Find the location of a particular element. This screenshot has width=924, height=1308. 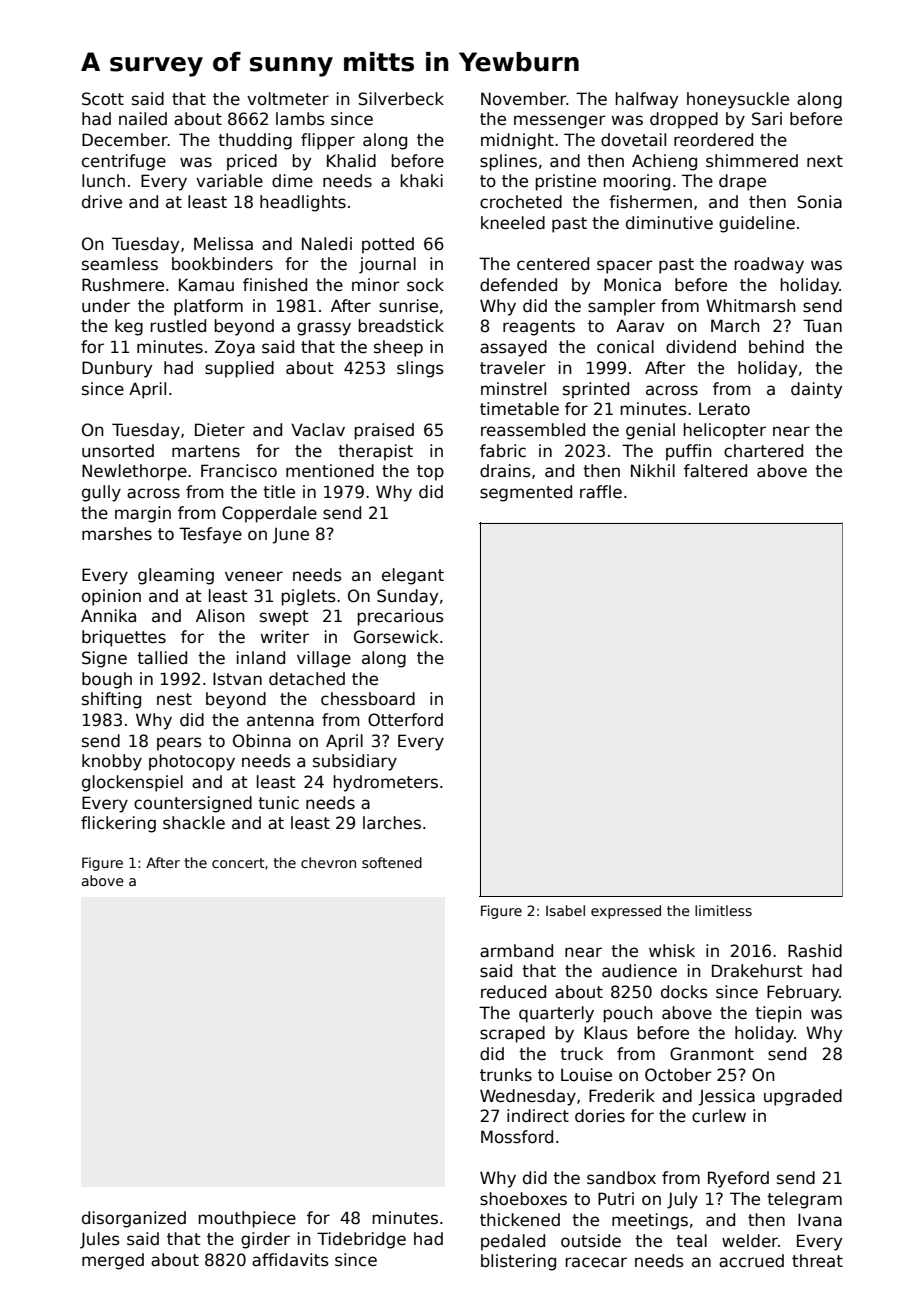

Tuan is located at coordinates (822, 326).
